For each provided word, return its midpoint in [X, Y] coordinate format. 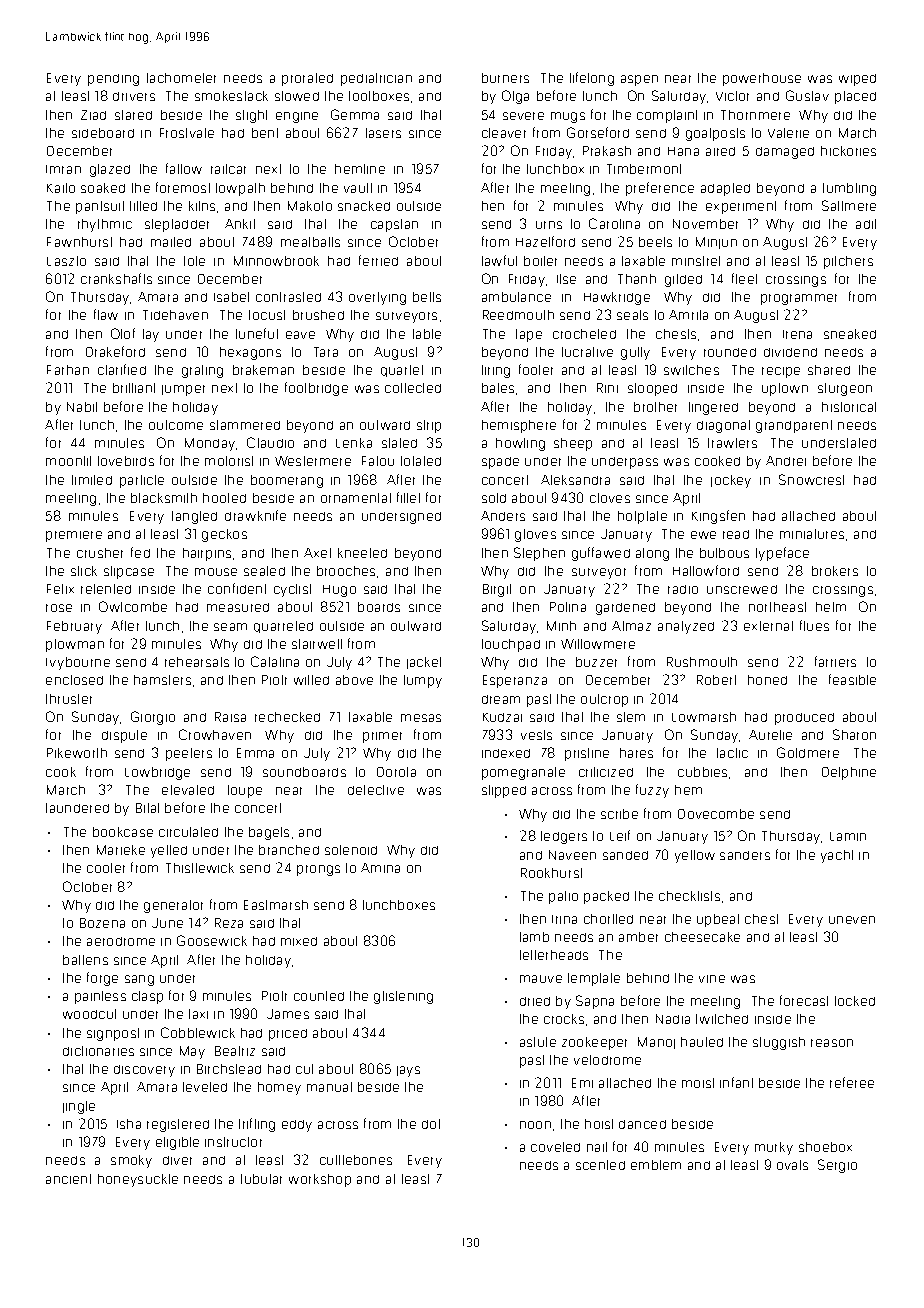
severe [523, 116]
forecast [804, 1000]
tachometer [181, 78]
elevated [188, 790]
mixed [299, 941]
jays [408, 1071]
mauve [541, 979]
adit [866, 224]
